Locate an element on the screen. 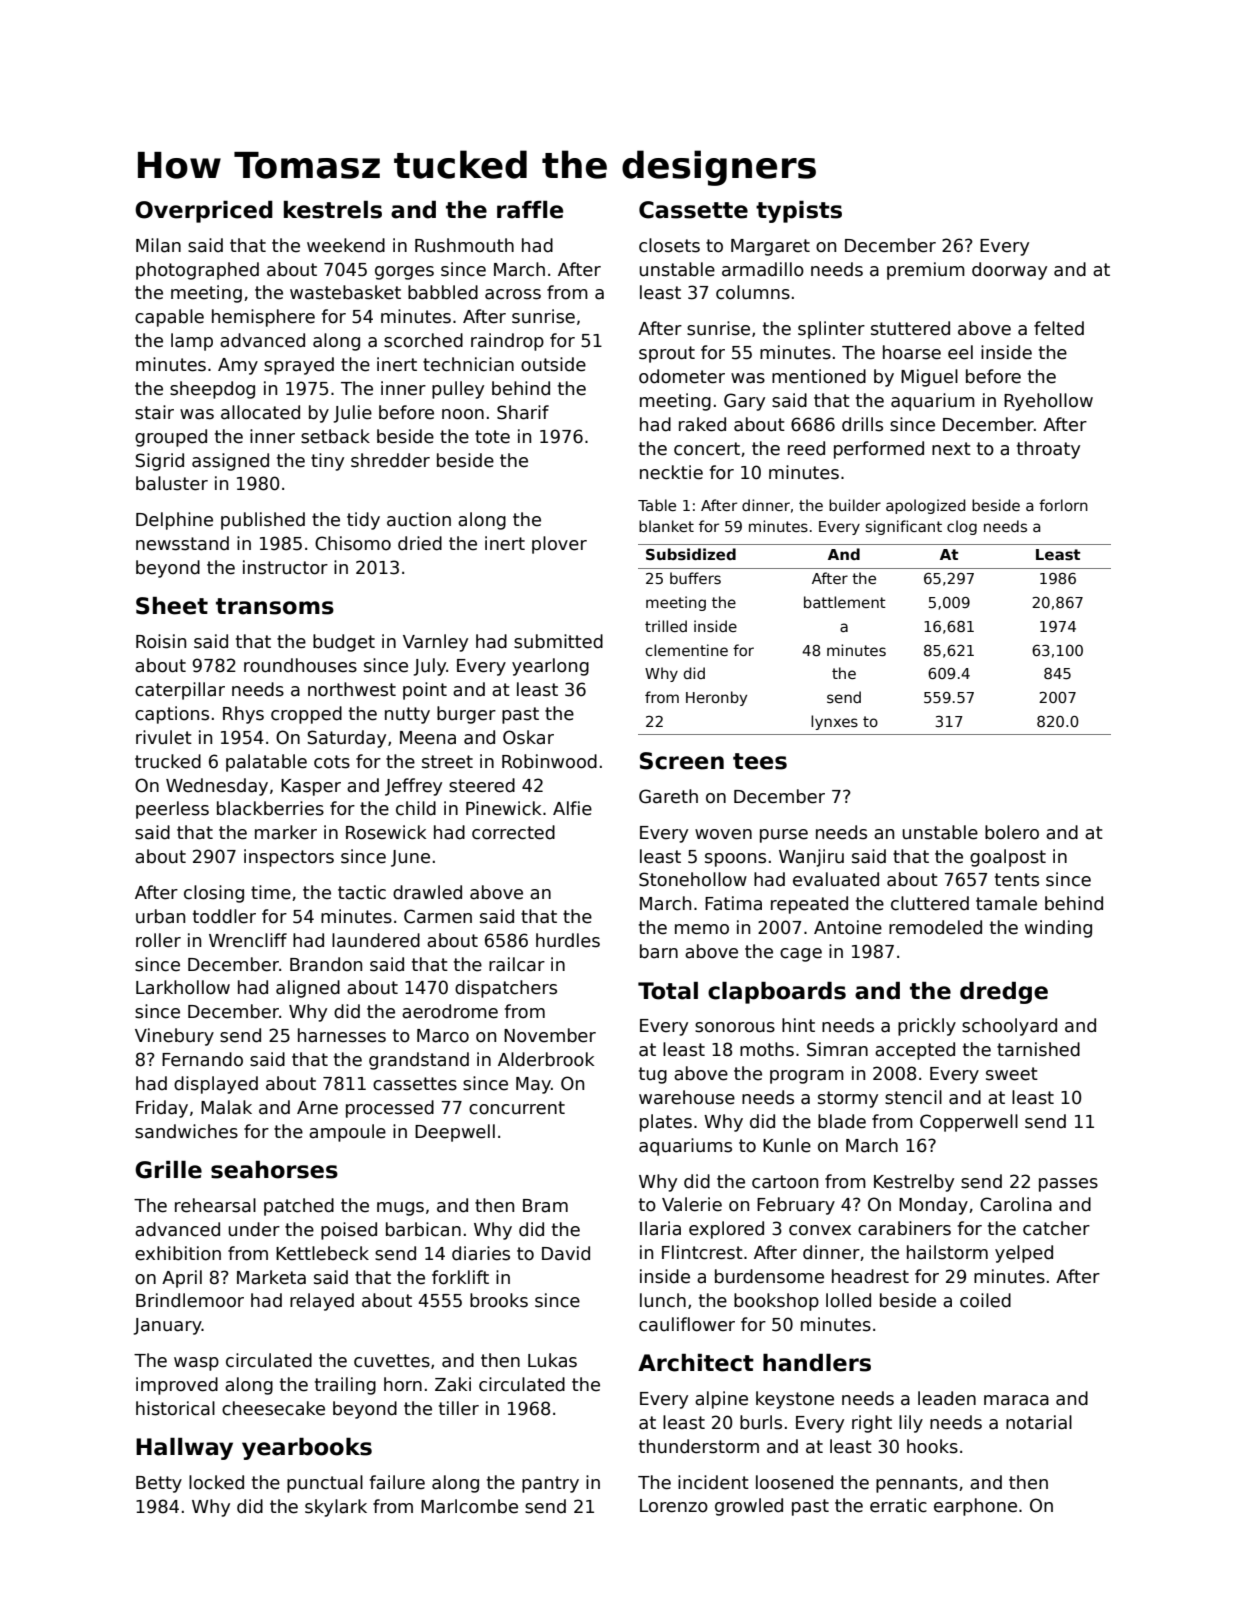 Image resolution: width=1246 pixels, height=1613 pixels. Larkhollow is located at coordinates (183, 987).
